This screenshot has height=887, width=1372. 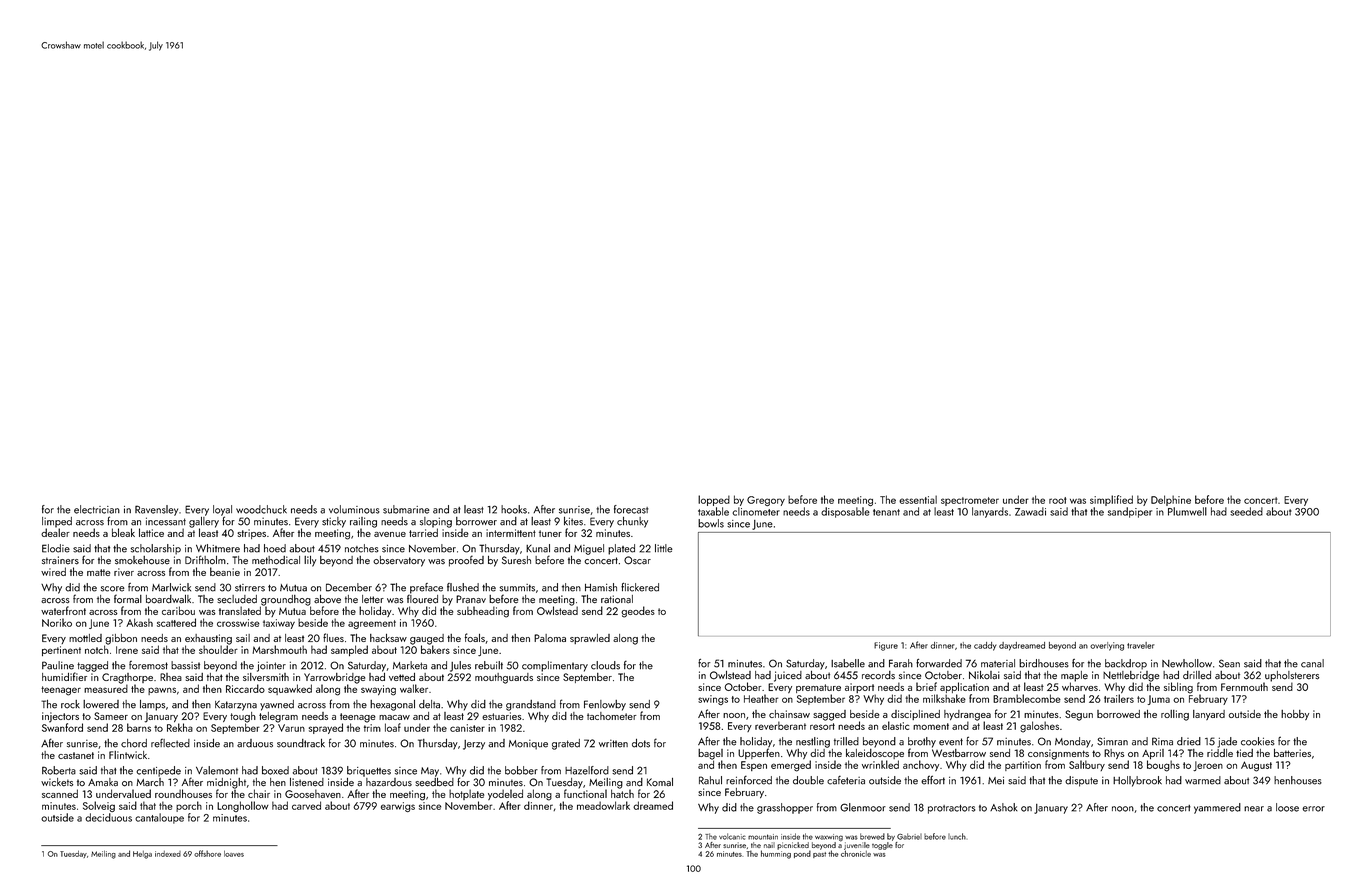 I want to click on henhouses, so click(x=1298, y=780).
